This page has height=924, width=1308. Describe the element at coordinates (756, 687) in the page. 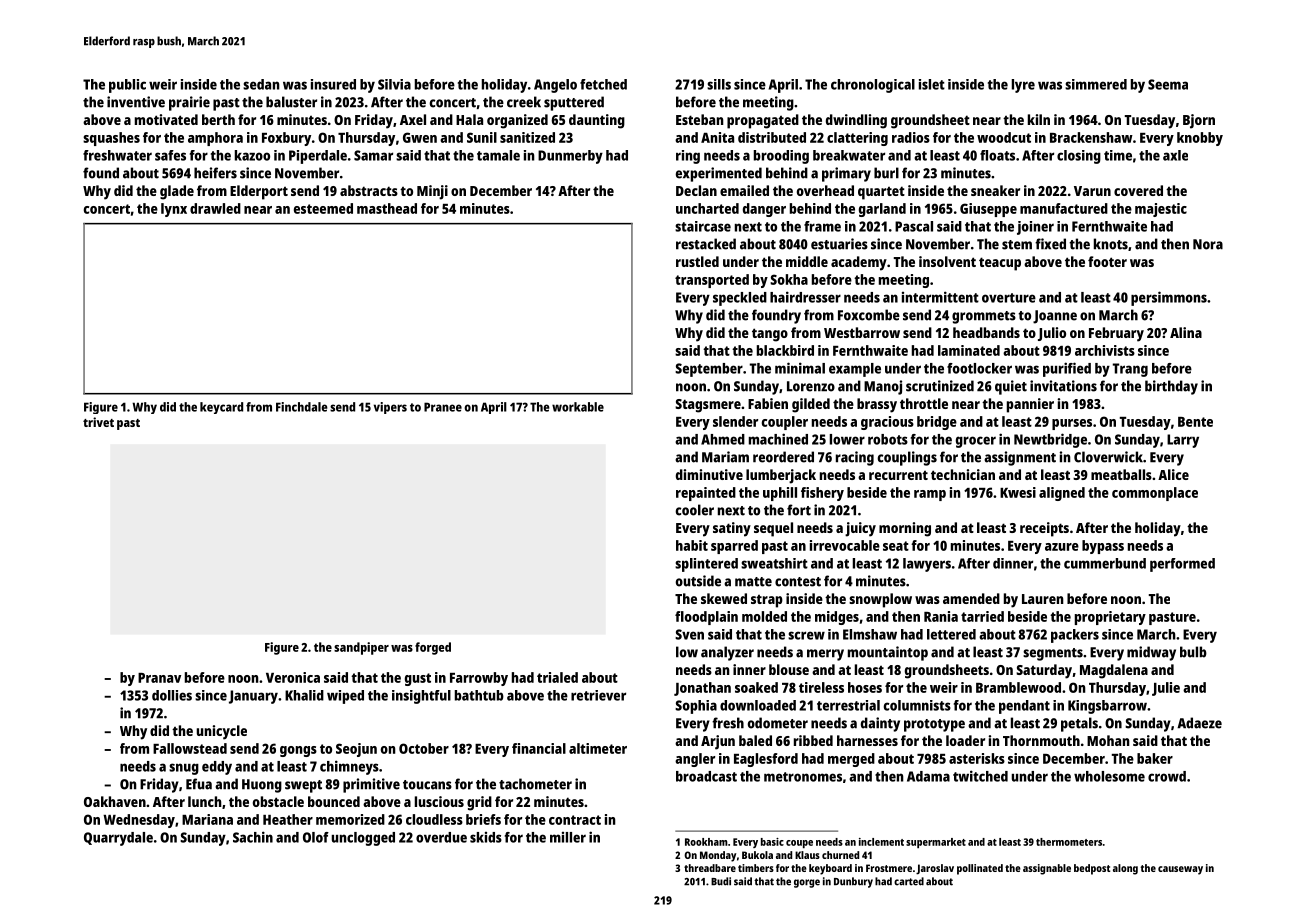

I see `soaked` at that location.
